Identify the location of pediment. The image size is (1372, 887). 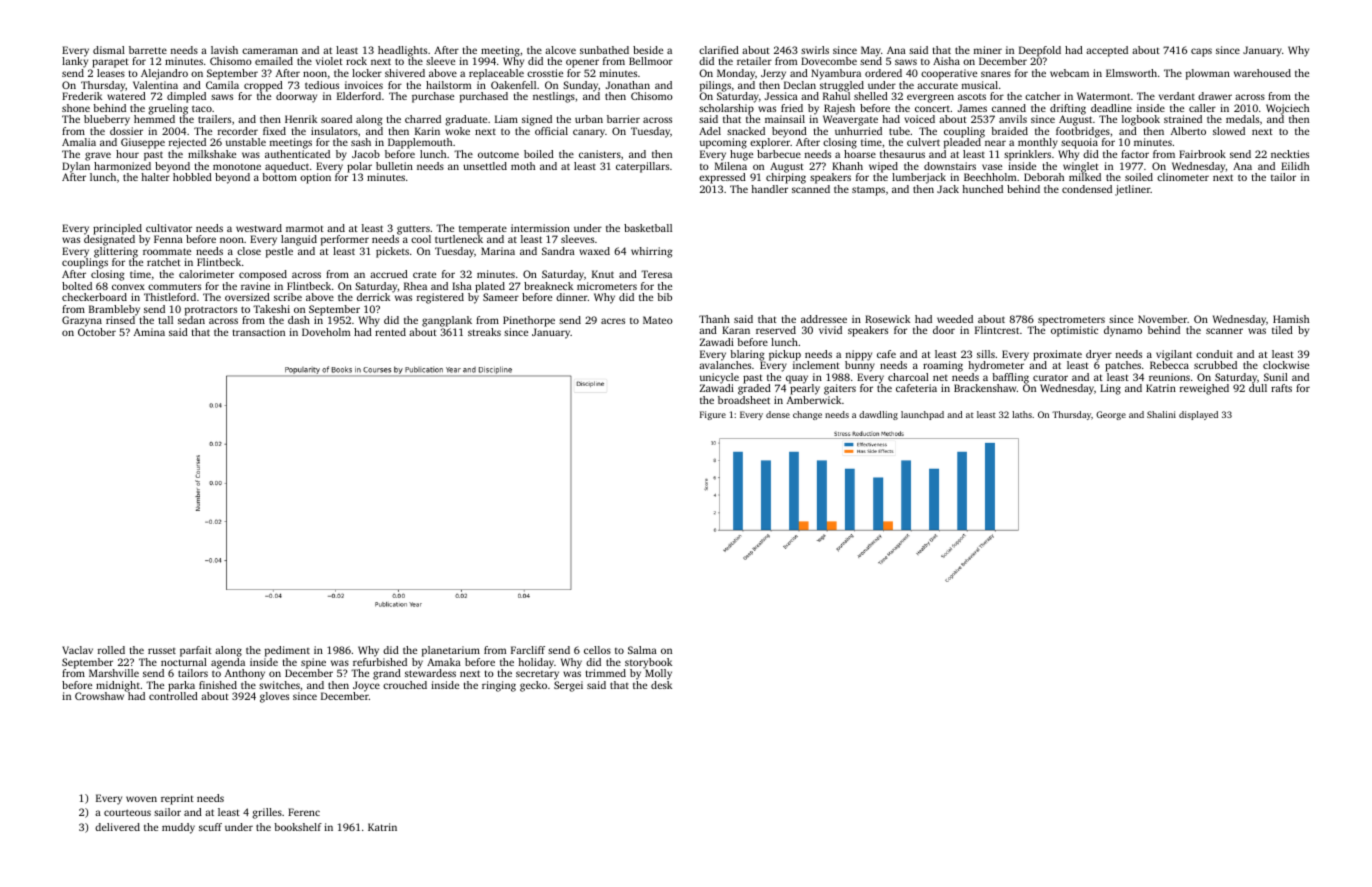
(287, 651).
